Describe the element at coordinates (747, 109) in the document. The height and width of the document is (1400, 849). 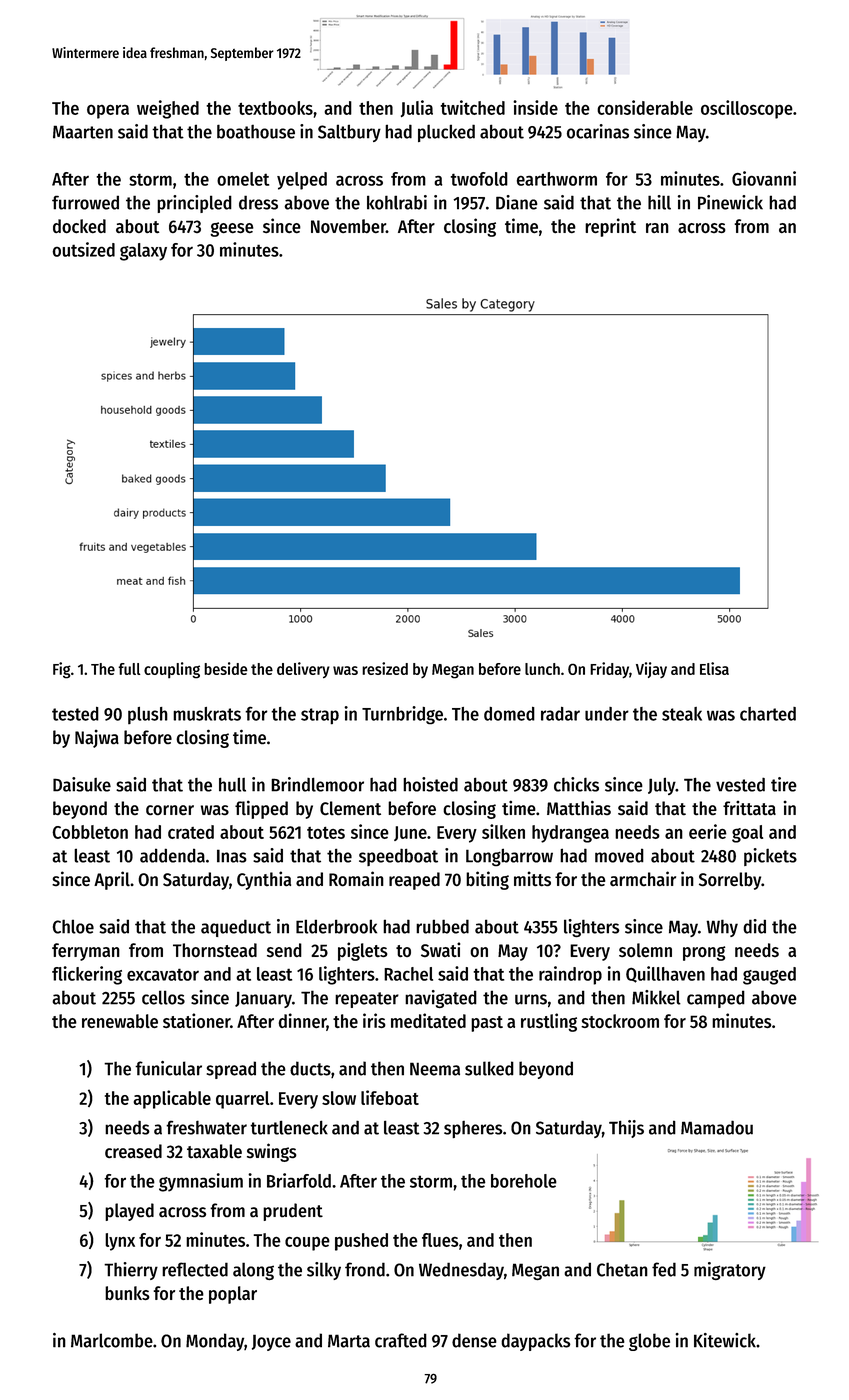
I see `oscilloscope` at that location.
